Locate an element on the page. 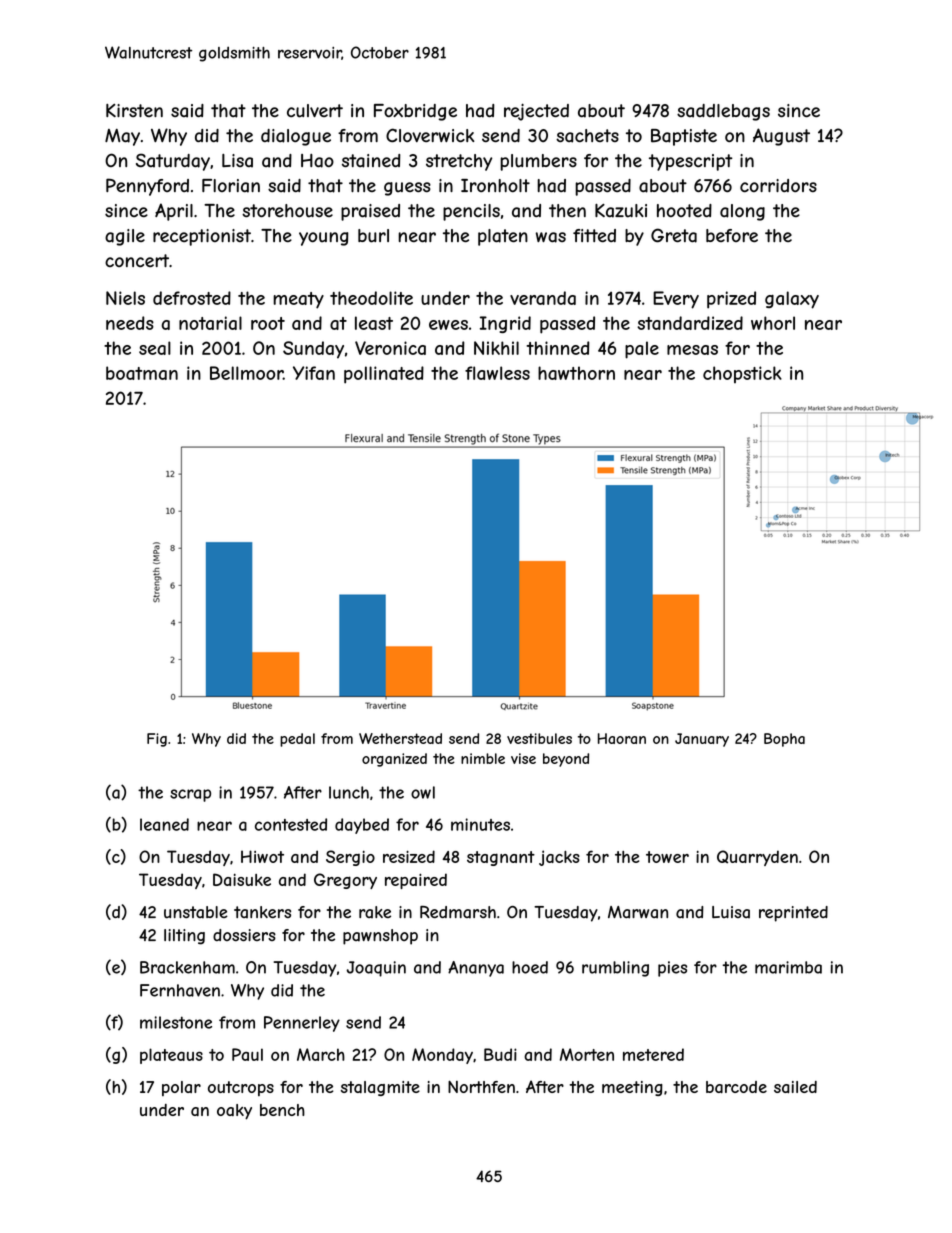 The height and width of the page is (1233, 952). hoed is located at coordinates (530, 967).
